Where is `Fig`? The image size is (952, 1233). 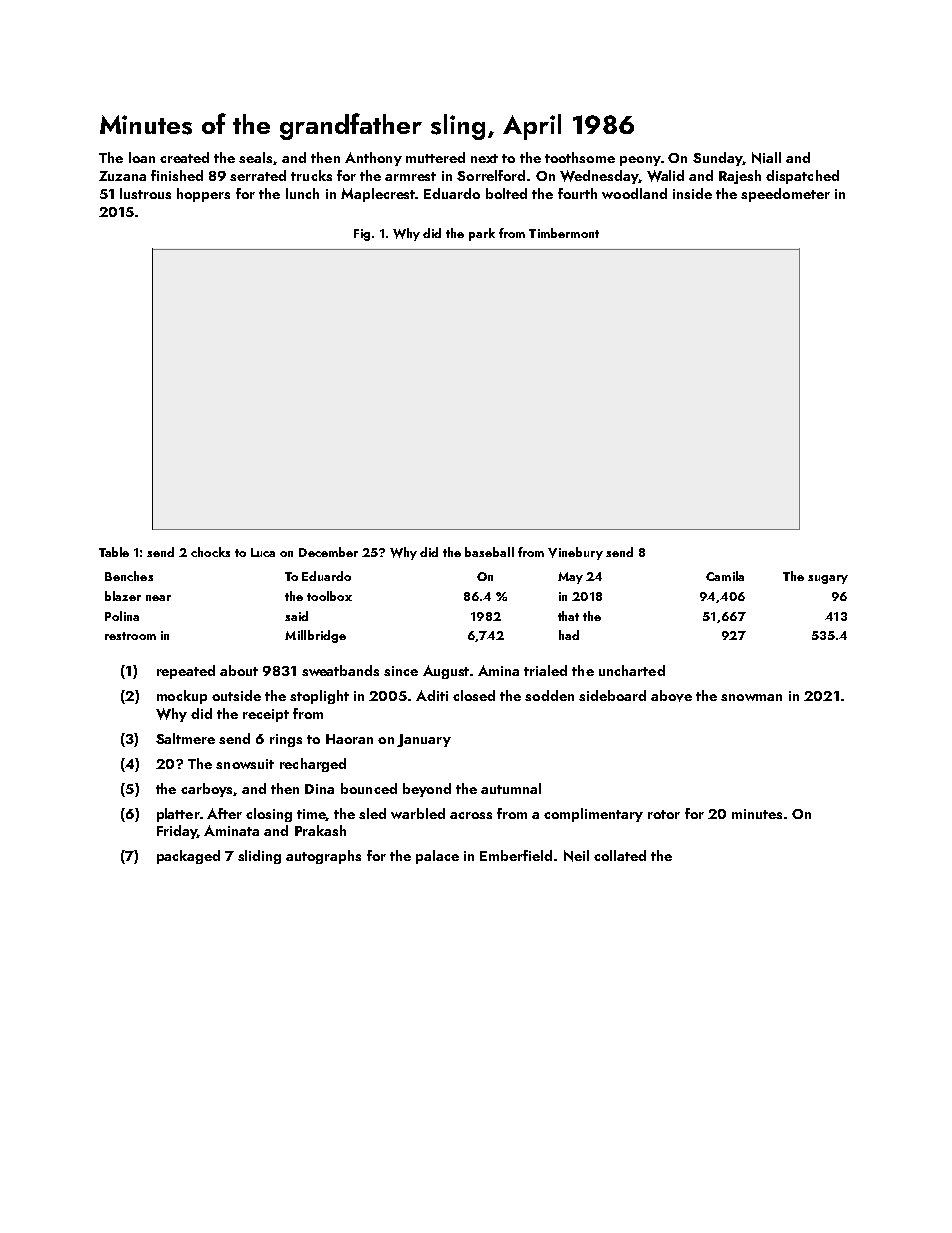 Fig is located at coordinates (362, 235).
